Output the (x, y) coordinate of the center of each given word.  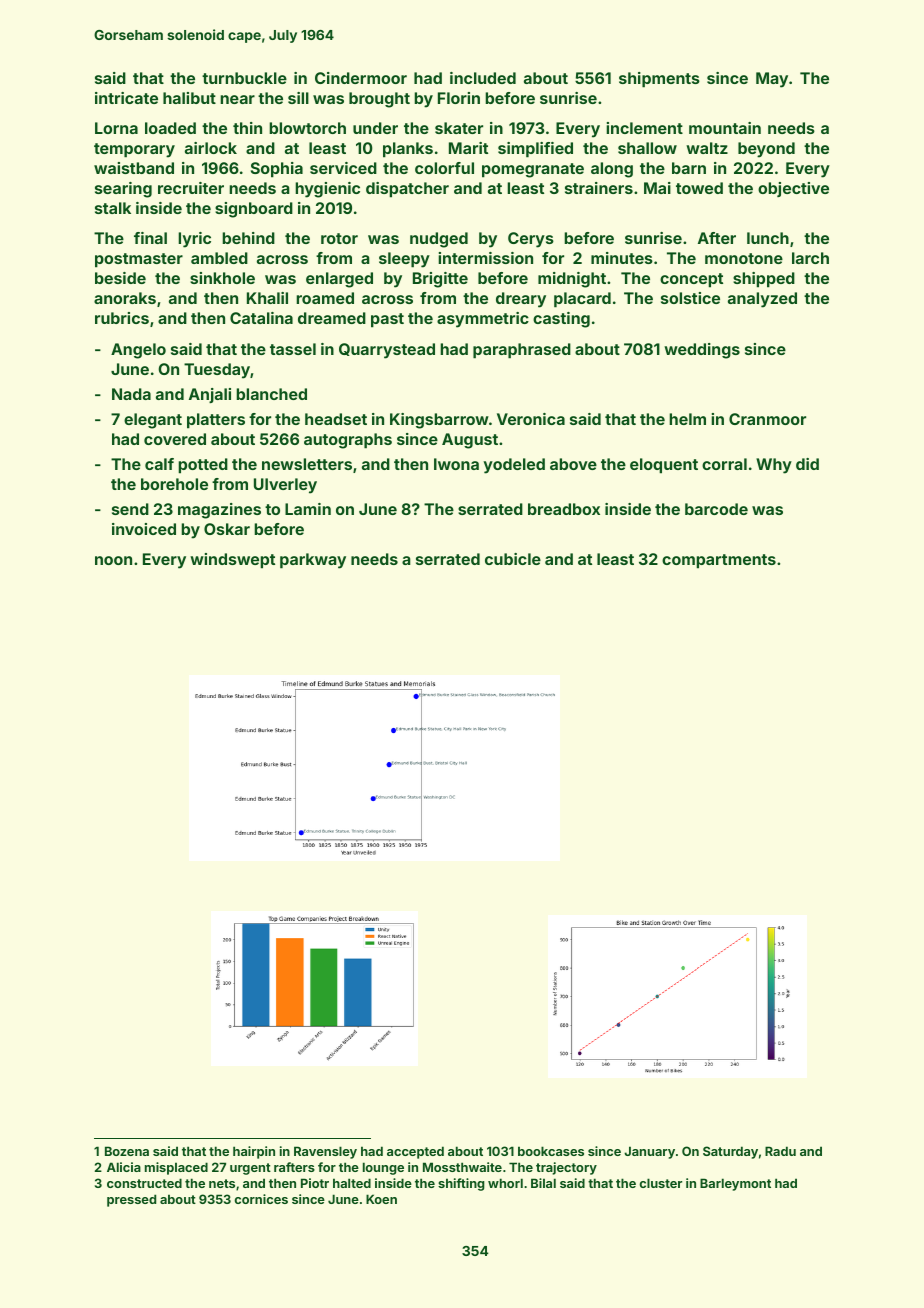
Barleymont (735, 1184)
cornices (261, 1199)
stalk (113, 208)
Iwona (456, 464)
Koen (381, 1199)
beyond (766, 150)
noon (113, 560)
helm (687, 419)
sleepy (404, 260)
